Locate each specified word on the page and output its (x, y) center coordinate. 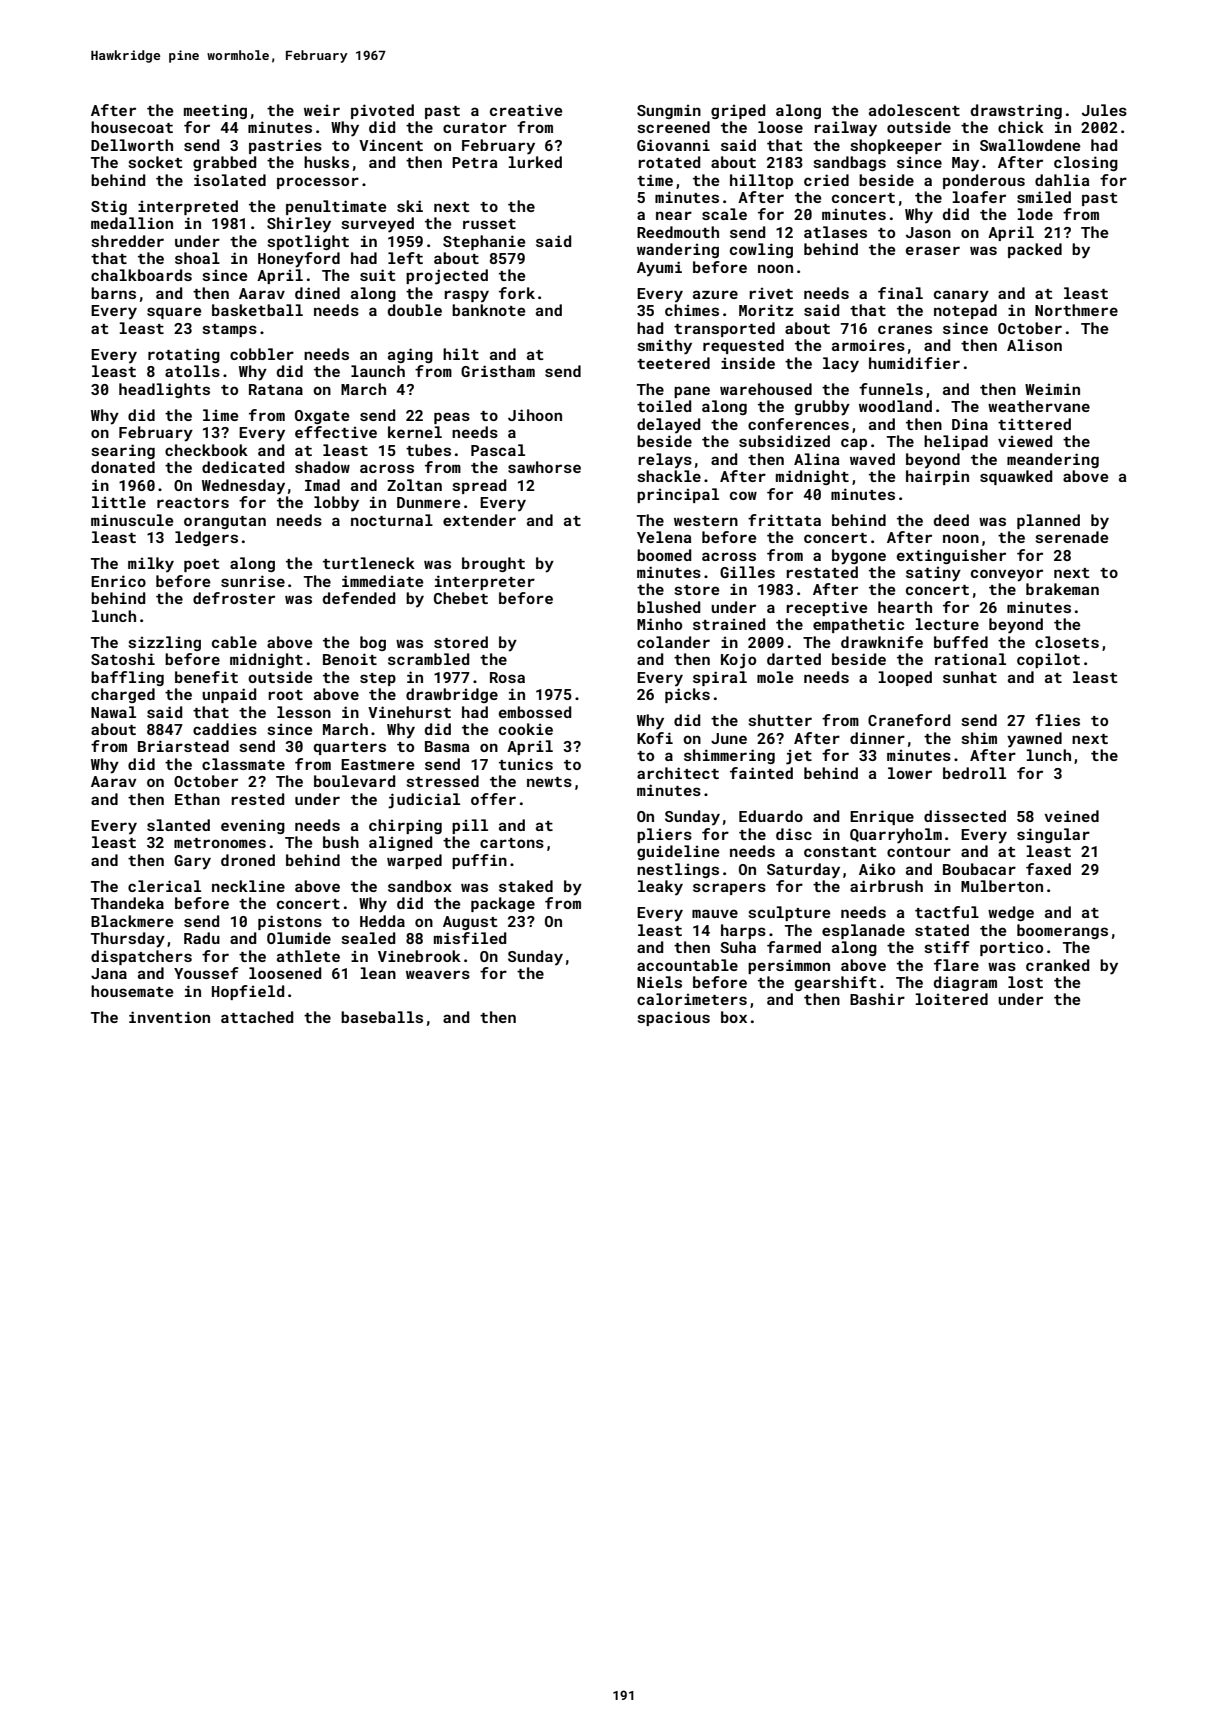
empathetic (858, 625)
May (965, 164)
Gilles (747, 572)
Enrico (118, 581)
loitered (951, 999)
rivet (771, 293)
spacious (674, 1018)
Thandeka (127, 903)
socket (156, 162)
